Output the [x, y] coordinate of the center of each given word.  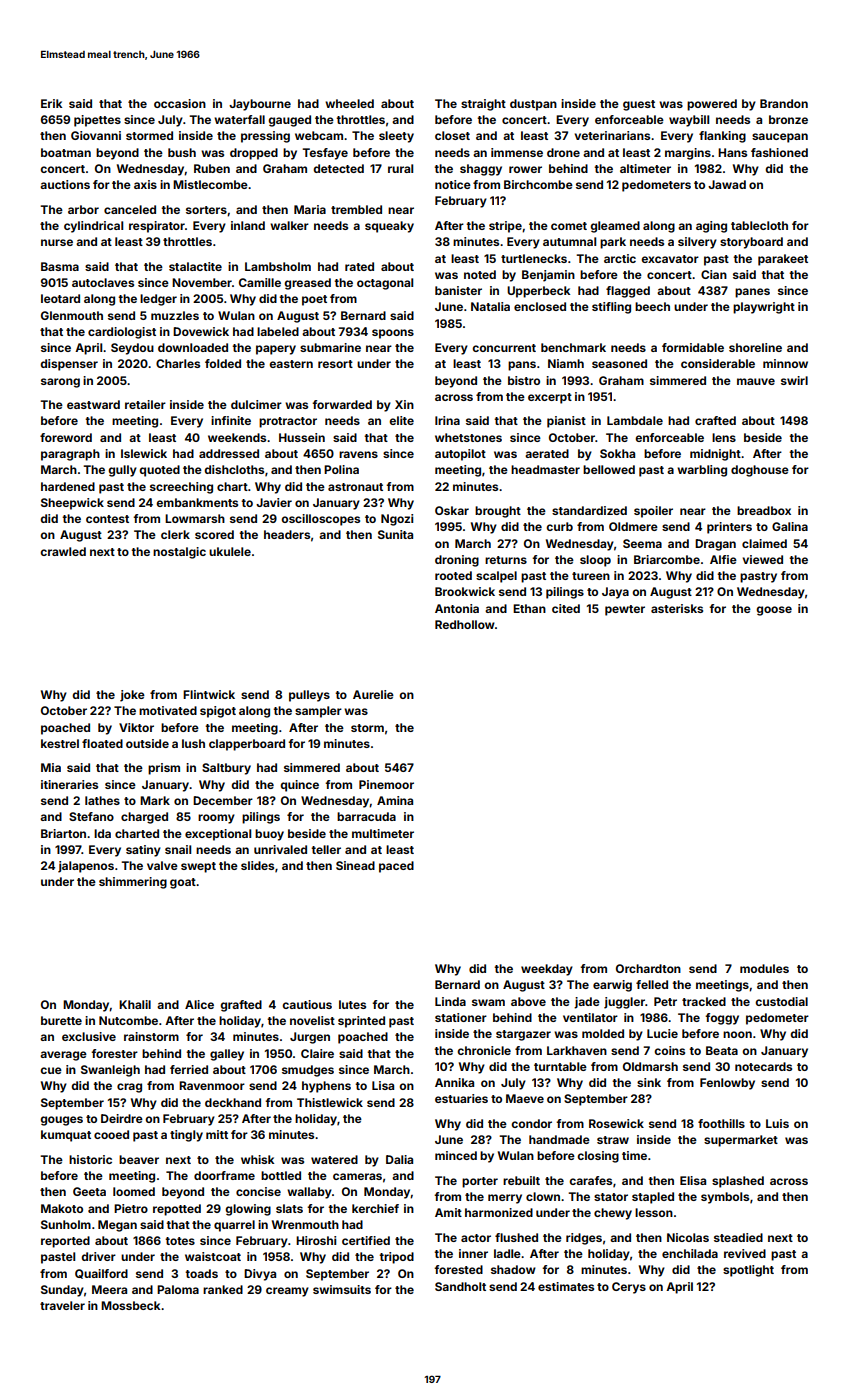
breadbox [764, 510]
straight [483, 105]
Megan [117, 1226]
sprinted [361, 1022]
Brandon [784, 103]
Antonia [457, 608]
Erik [51, 103]
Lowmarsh [195, 518]
